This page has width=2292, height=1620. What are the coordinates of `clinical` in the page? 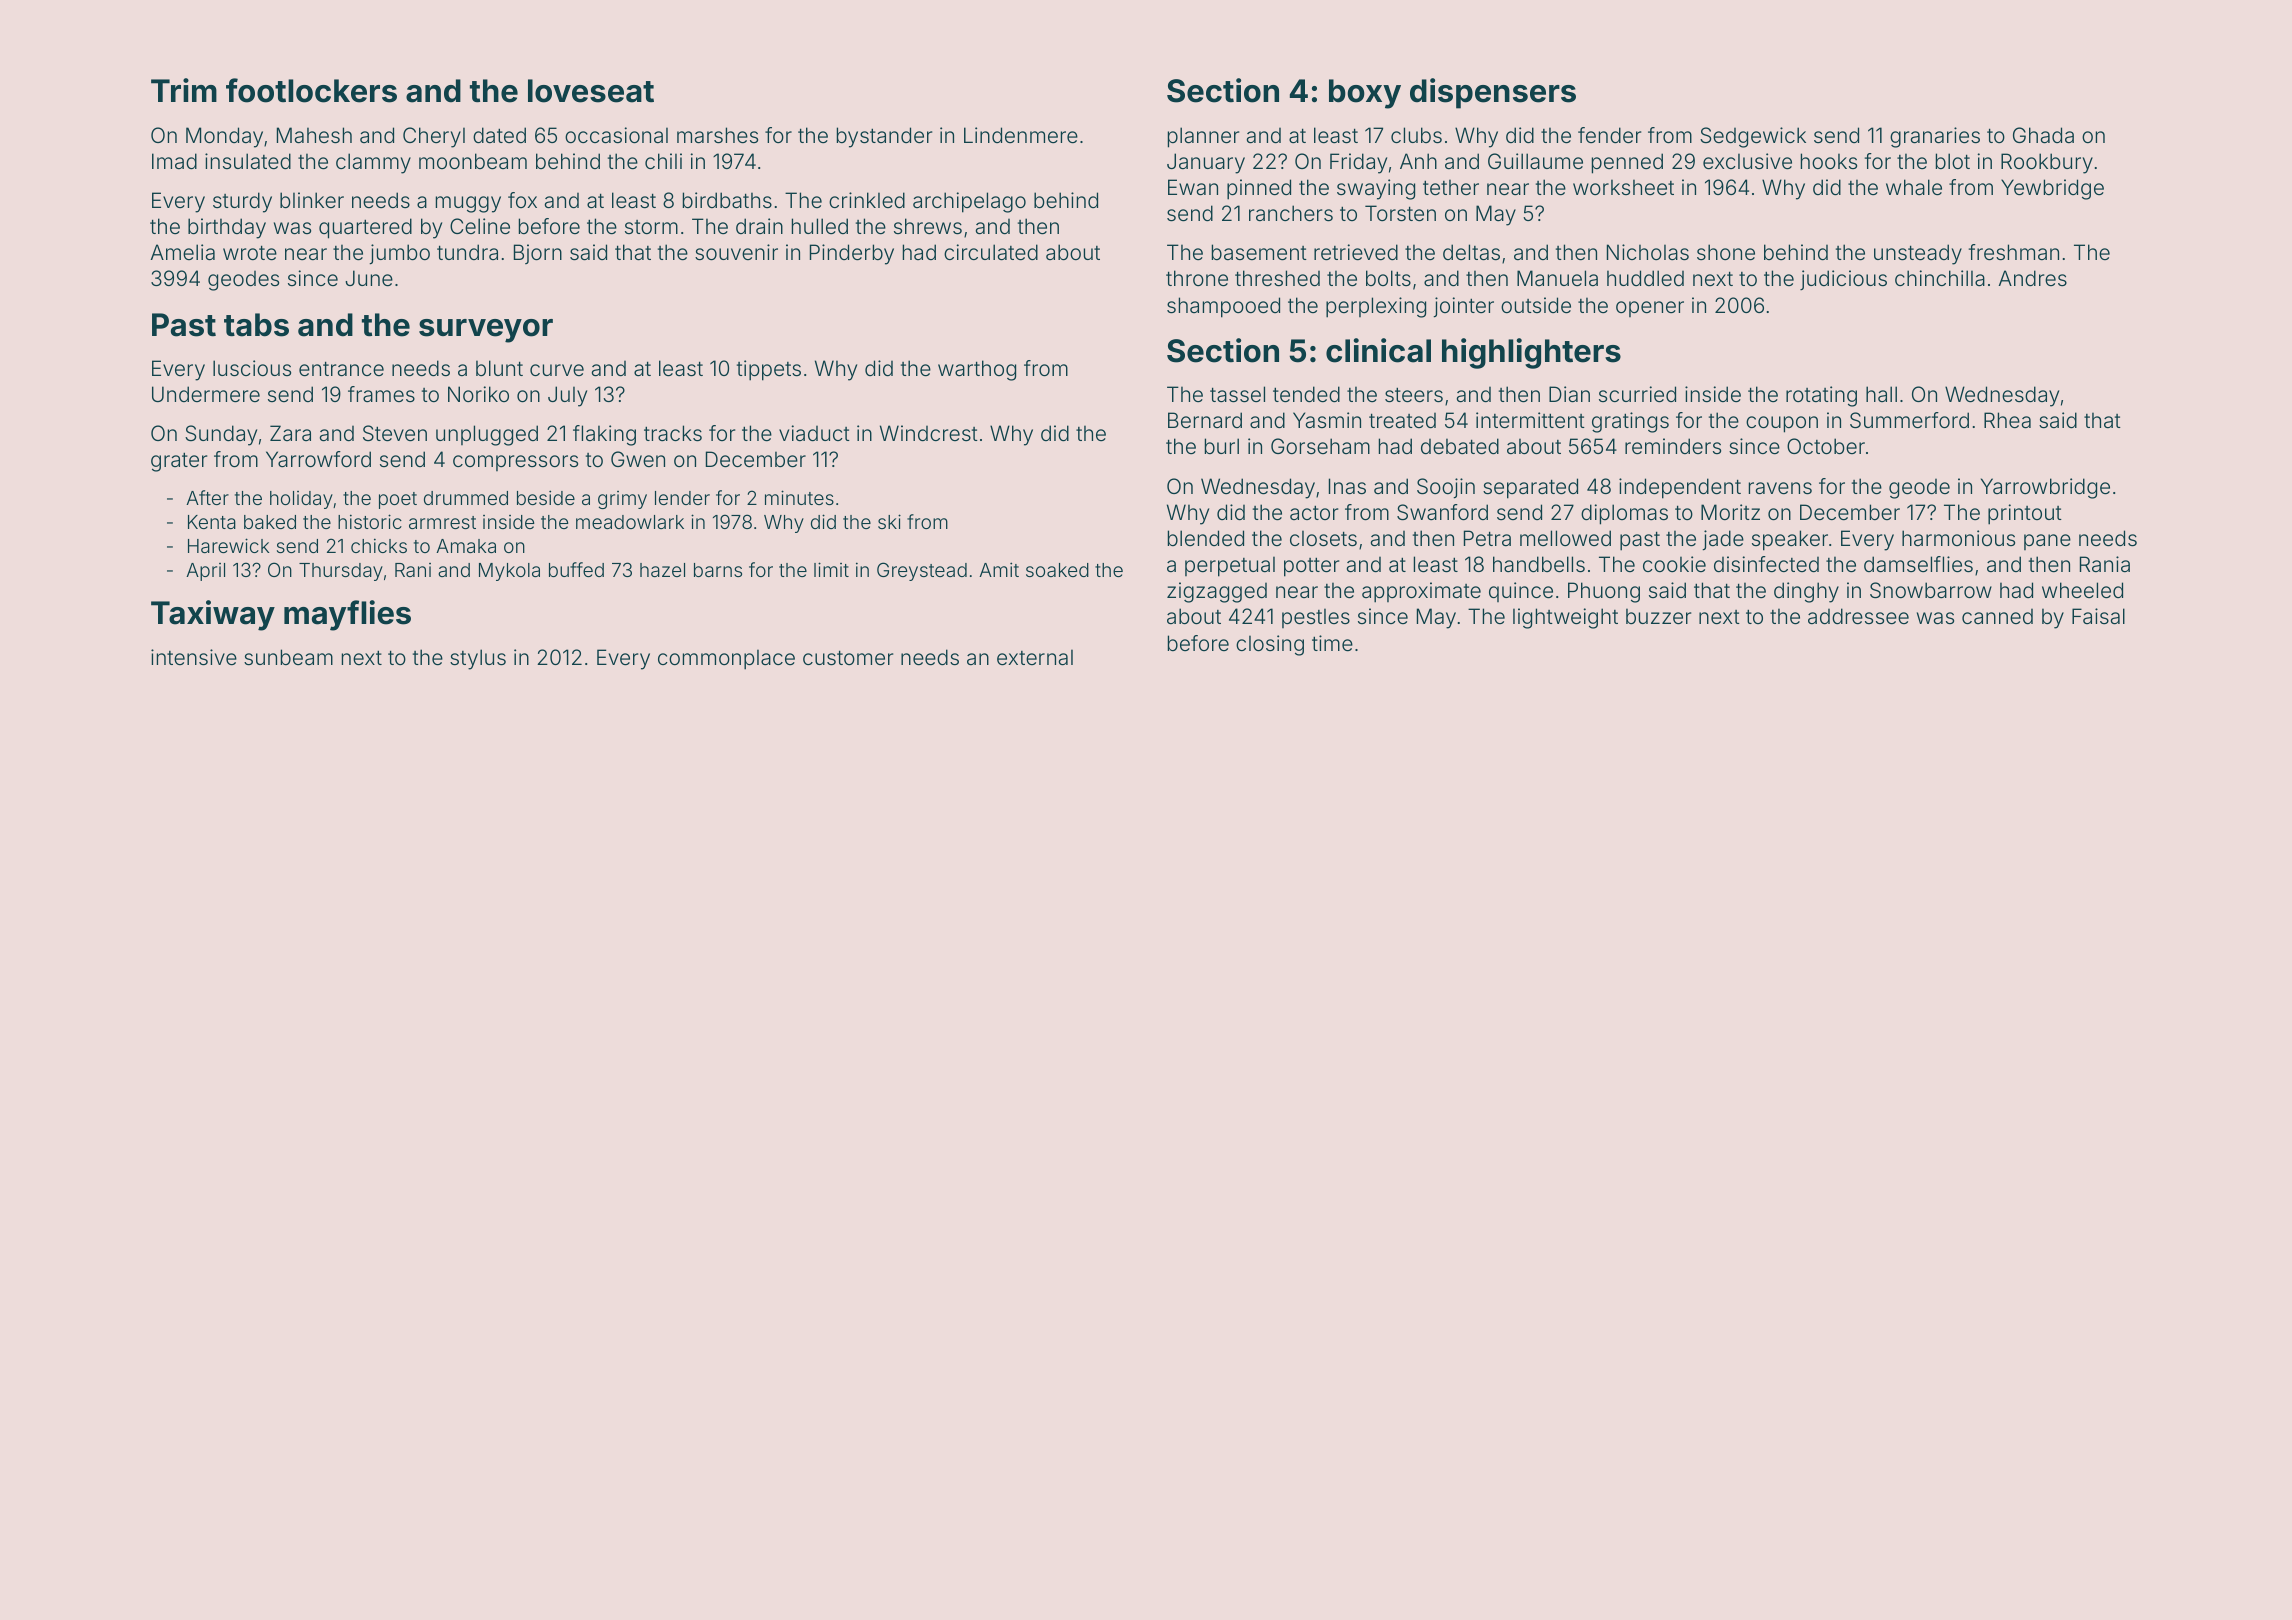 It's located at (1378, 350).
